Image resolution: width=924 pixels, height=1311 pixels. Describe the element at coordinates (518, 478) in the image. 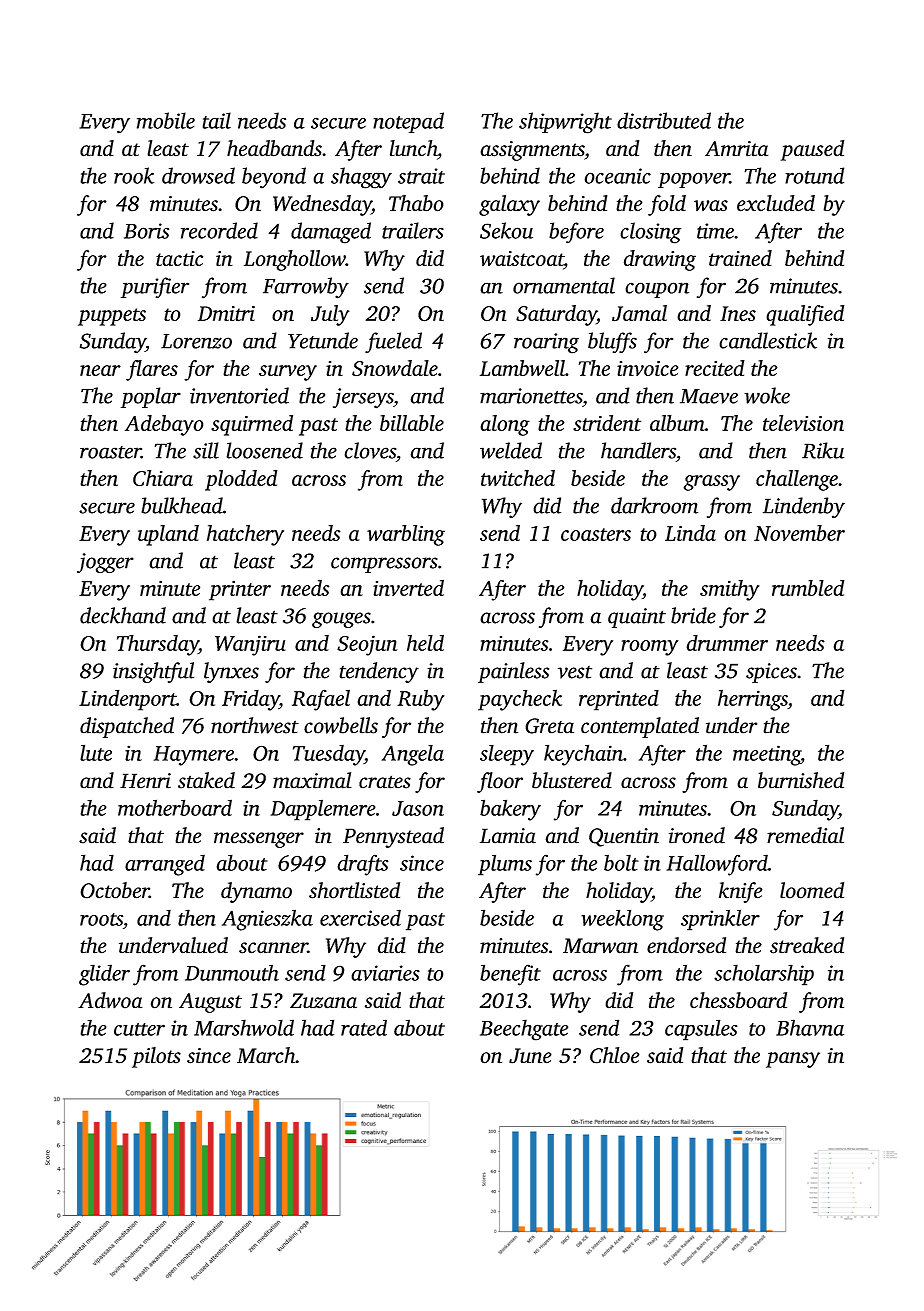

I see `twitched` at that location.
